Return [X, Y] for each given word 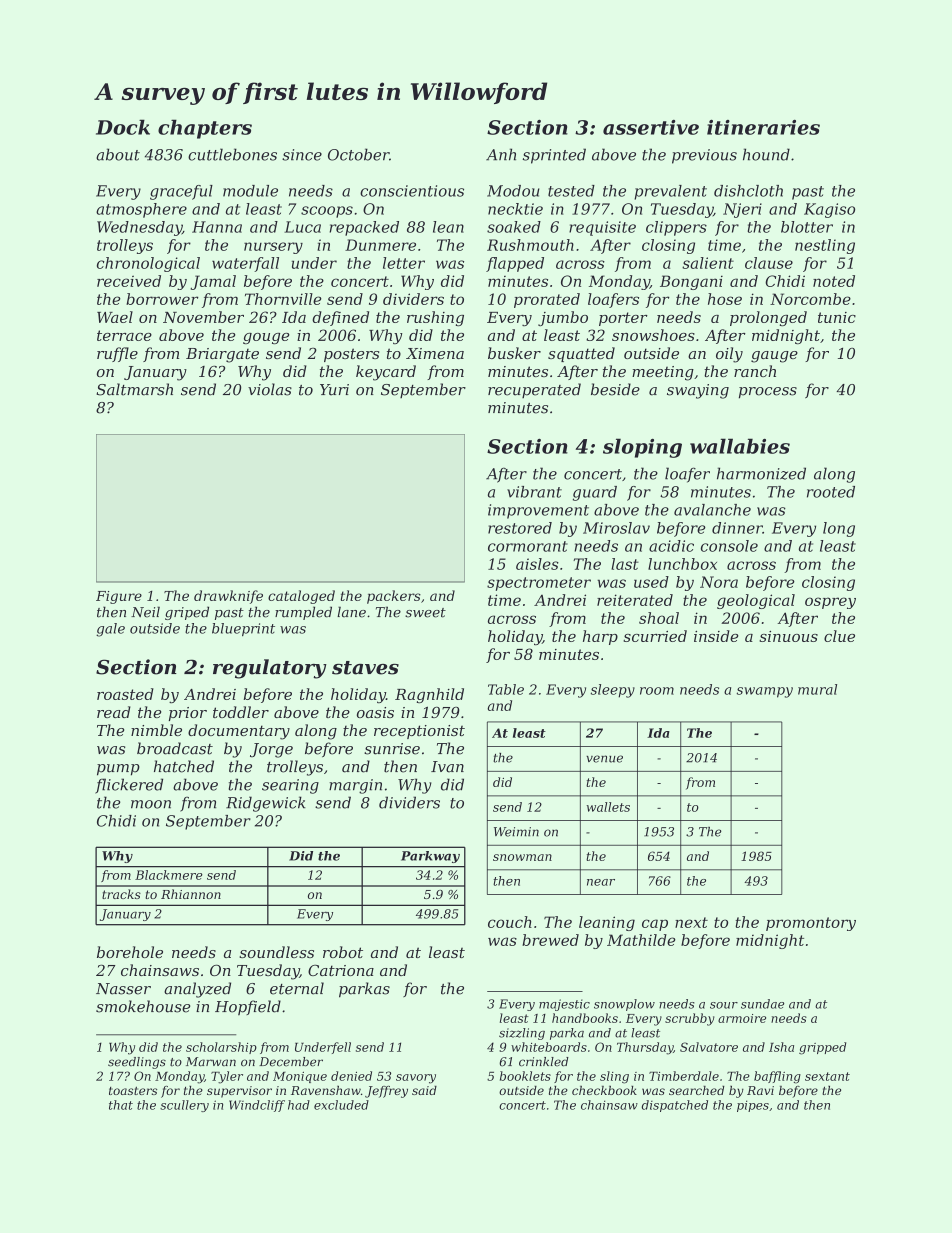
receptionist [419, 732]
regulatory [270, 669]
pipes [753, 1106]
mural [817, 689]
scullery [184, 1106]
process [768, 393]
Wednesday [139, 228]
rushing [435, 318]
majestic [564, 1005]
